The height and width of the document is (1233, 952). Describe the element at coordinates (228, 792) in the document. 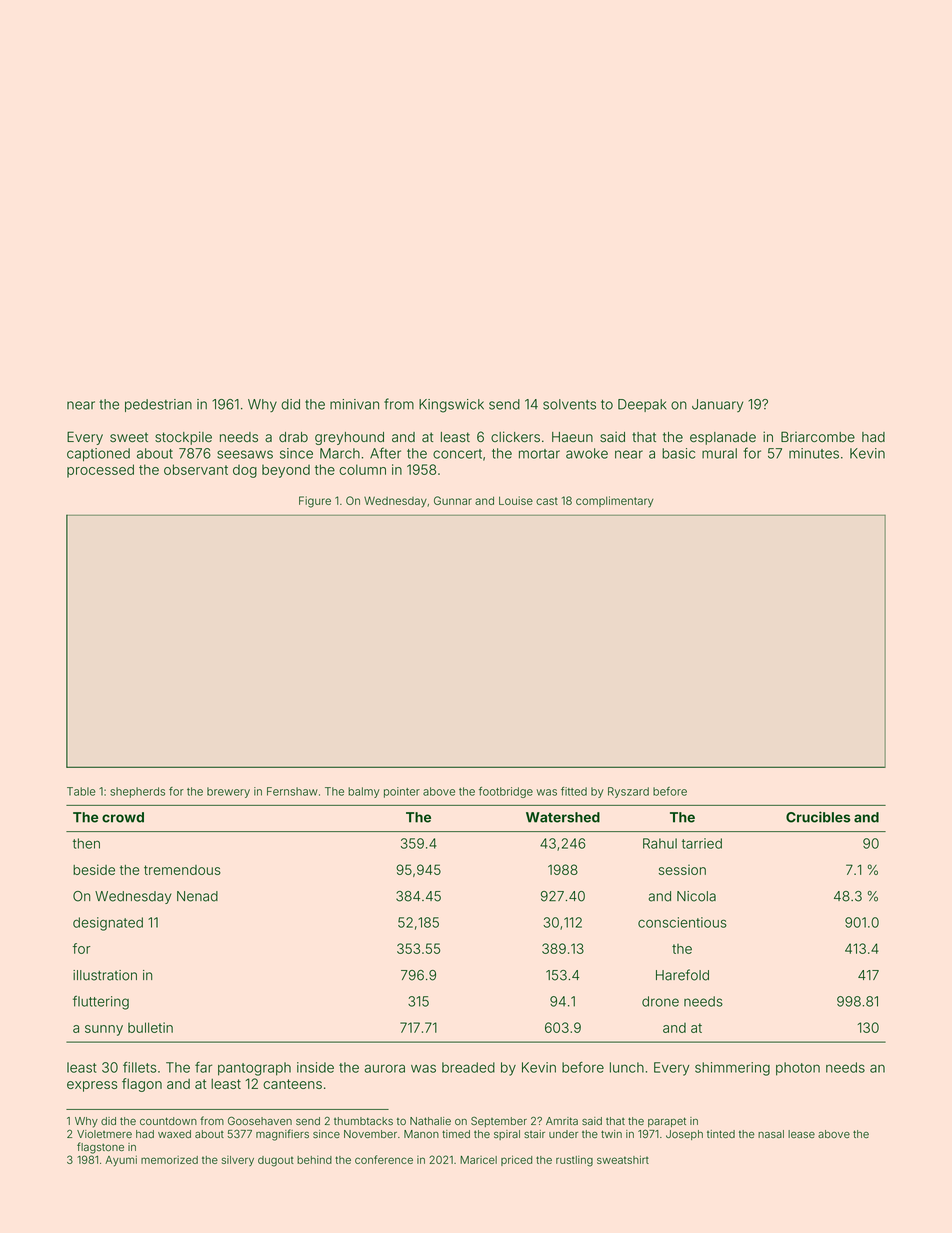

I see `brewery` at that location.
